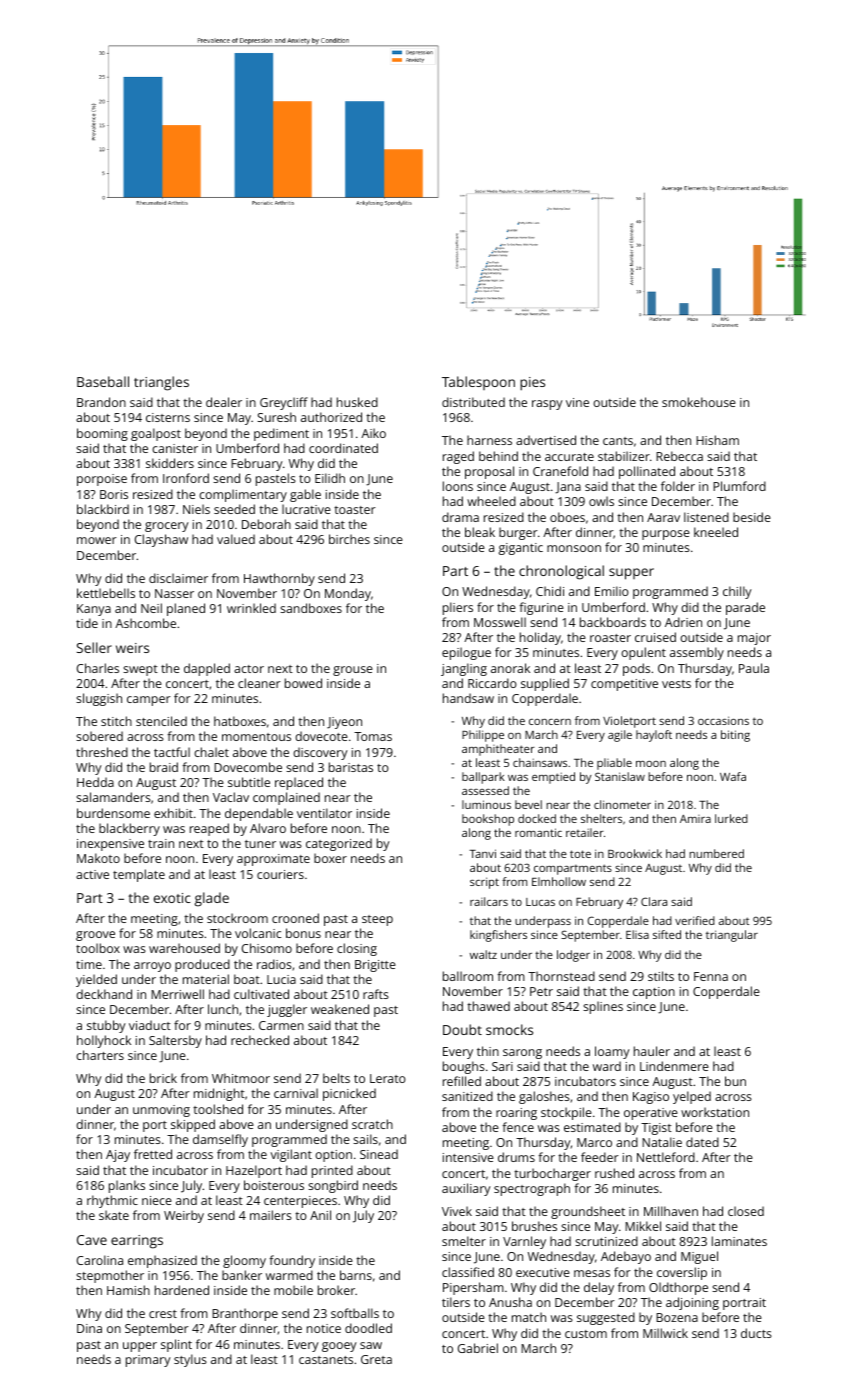 Image resolution: width=849 pixels, height=1400 pixels. Describe the element at coordinates (324, 813) in the page. I see `ventilator` at that location.
